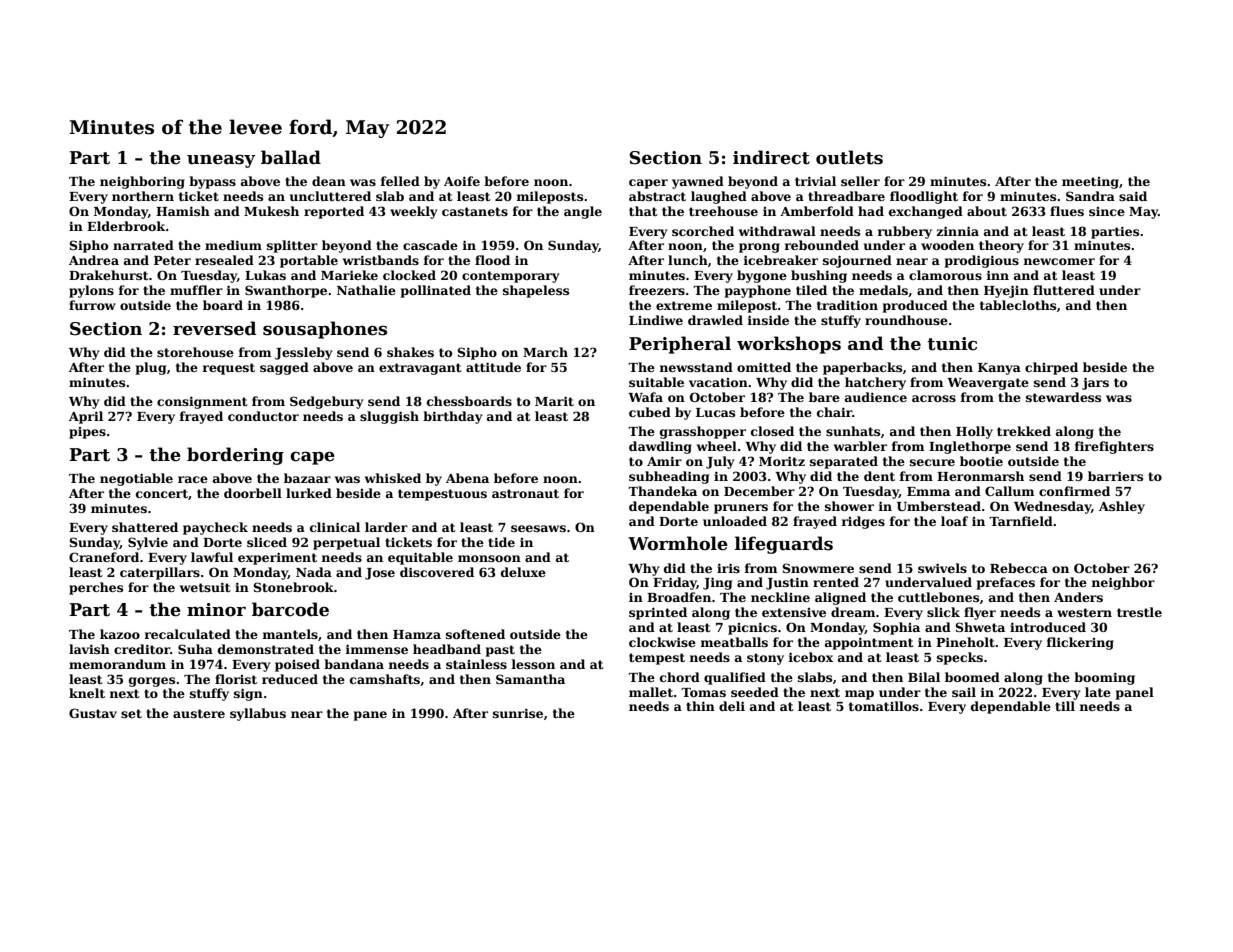  What do you see at coordinates (758, 291) in the screenshot?
I see `payphone` at bounding box center [758, 291].
